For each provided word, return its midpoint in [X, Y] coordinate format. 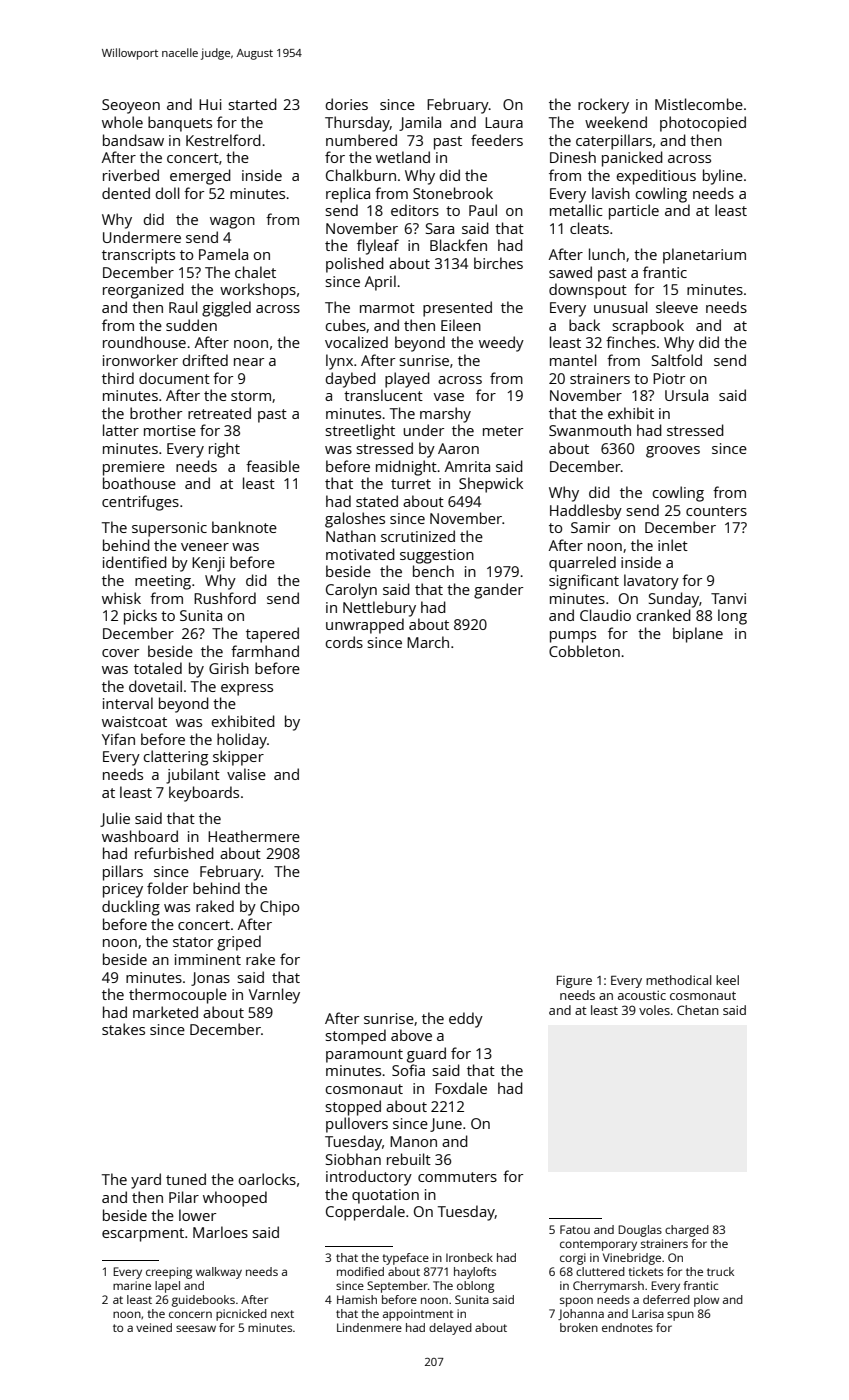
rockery [603, 106]
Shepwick [491, 485]
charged [687, 1231]
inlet [673, 545]
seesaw [196, 1328]
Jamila [420, 123]
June [446, 1125]
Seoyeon [131, 106]
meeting [163, 582]
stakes [123, 1029]
